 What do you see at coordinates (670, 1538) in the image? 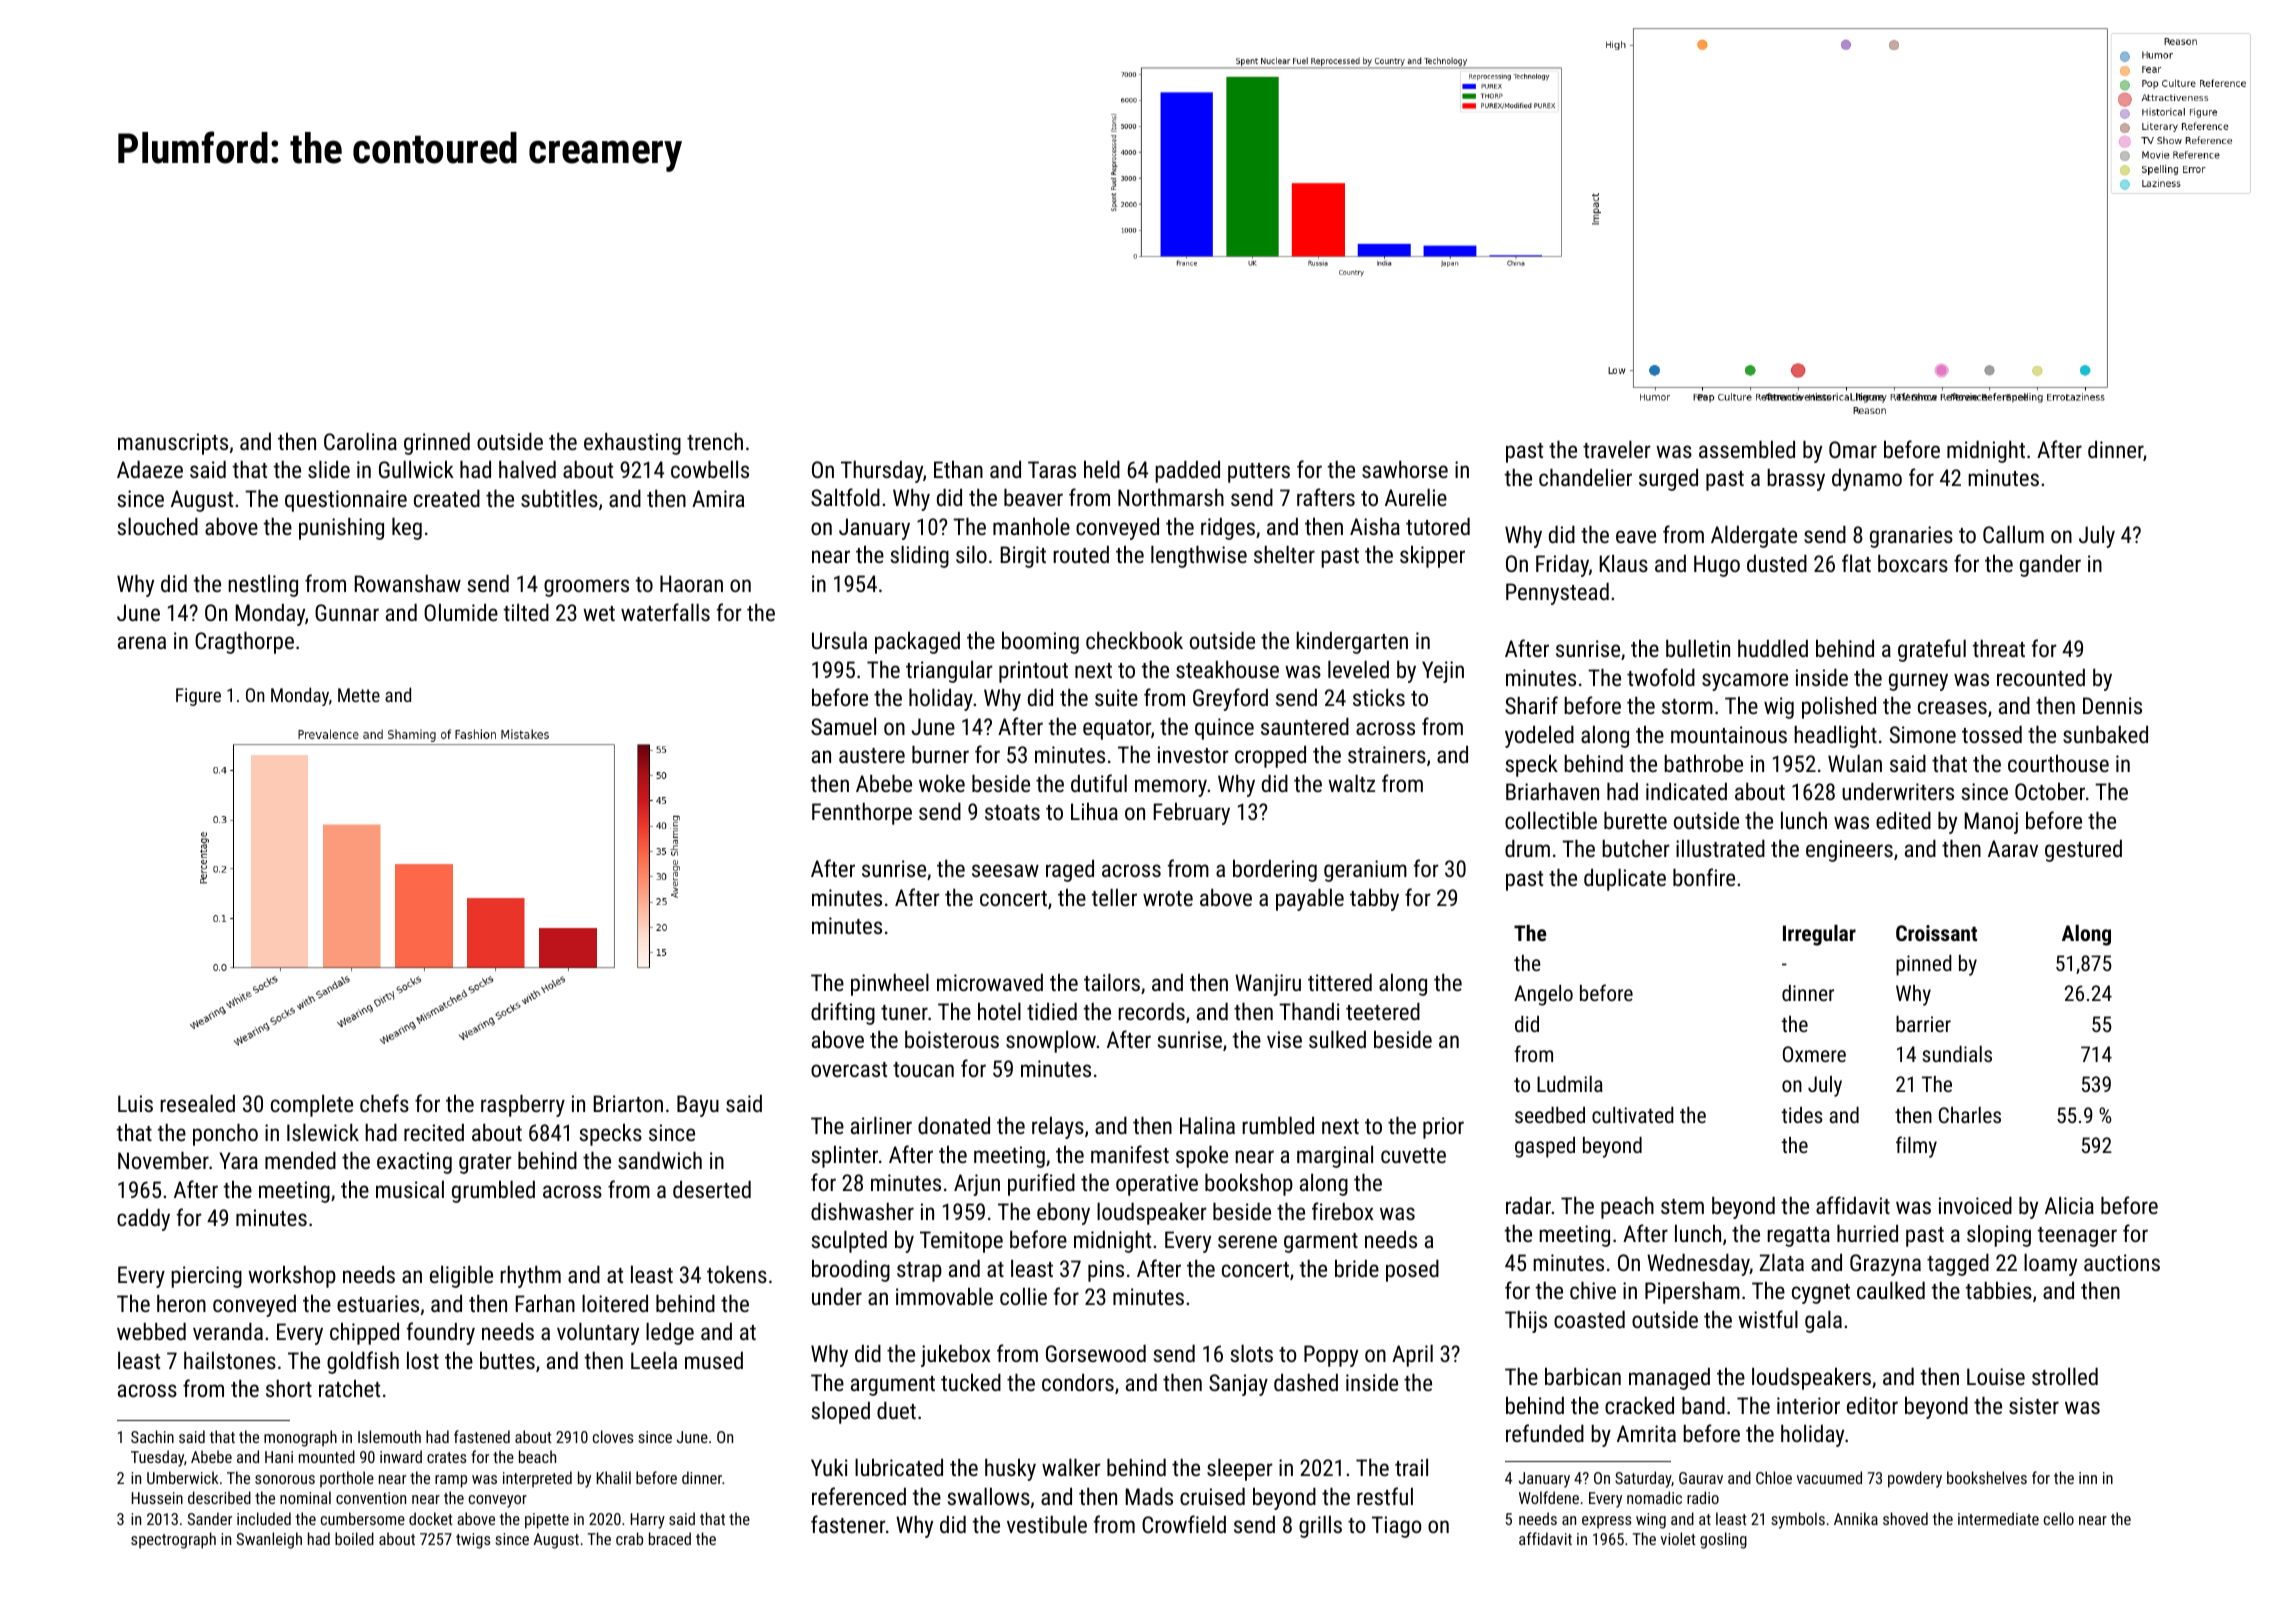
I see `braced` at bounding box center [670, 1538].
